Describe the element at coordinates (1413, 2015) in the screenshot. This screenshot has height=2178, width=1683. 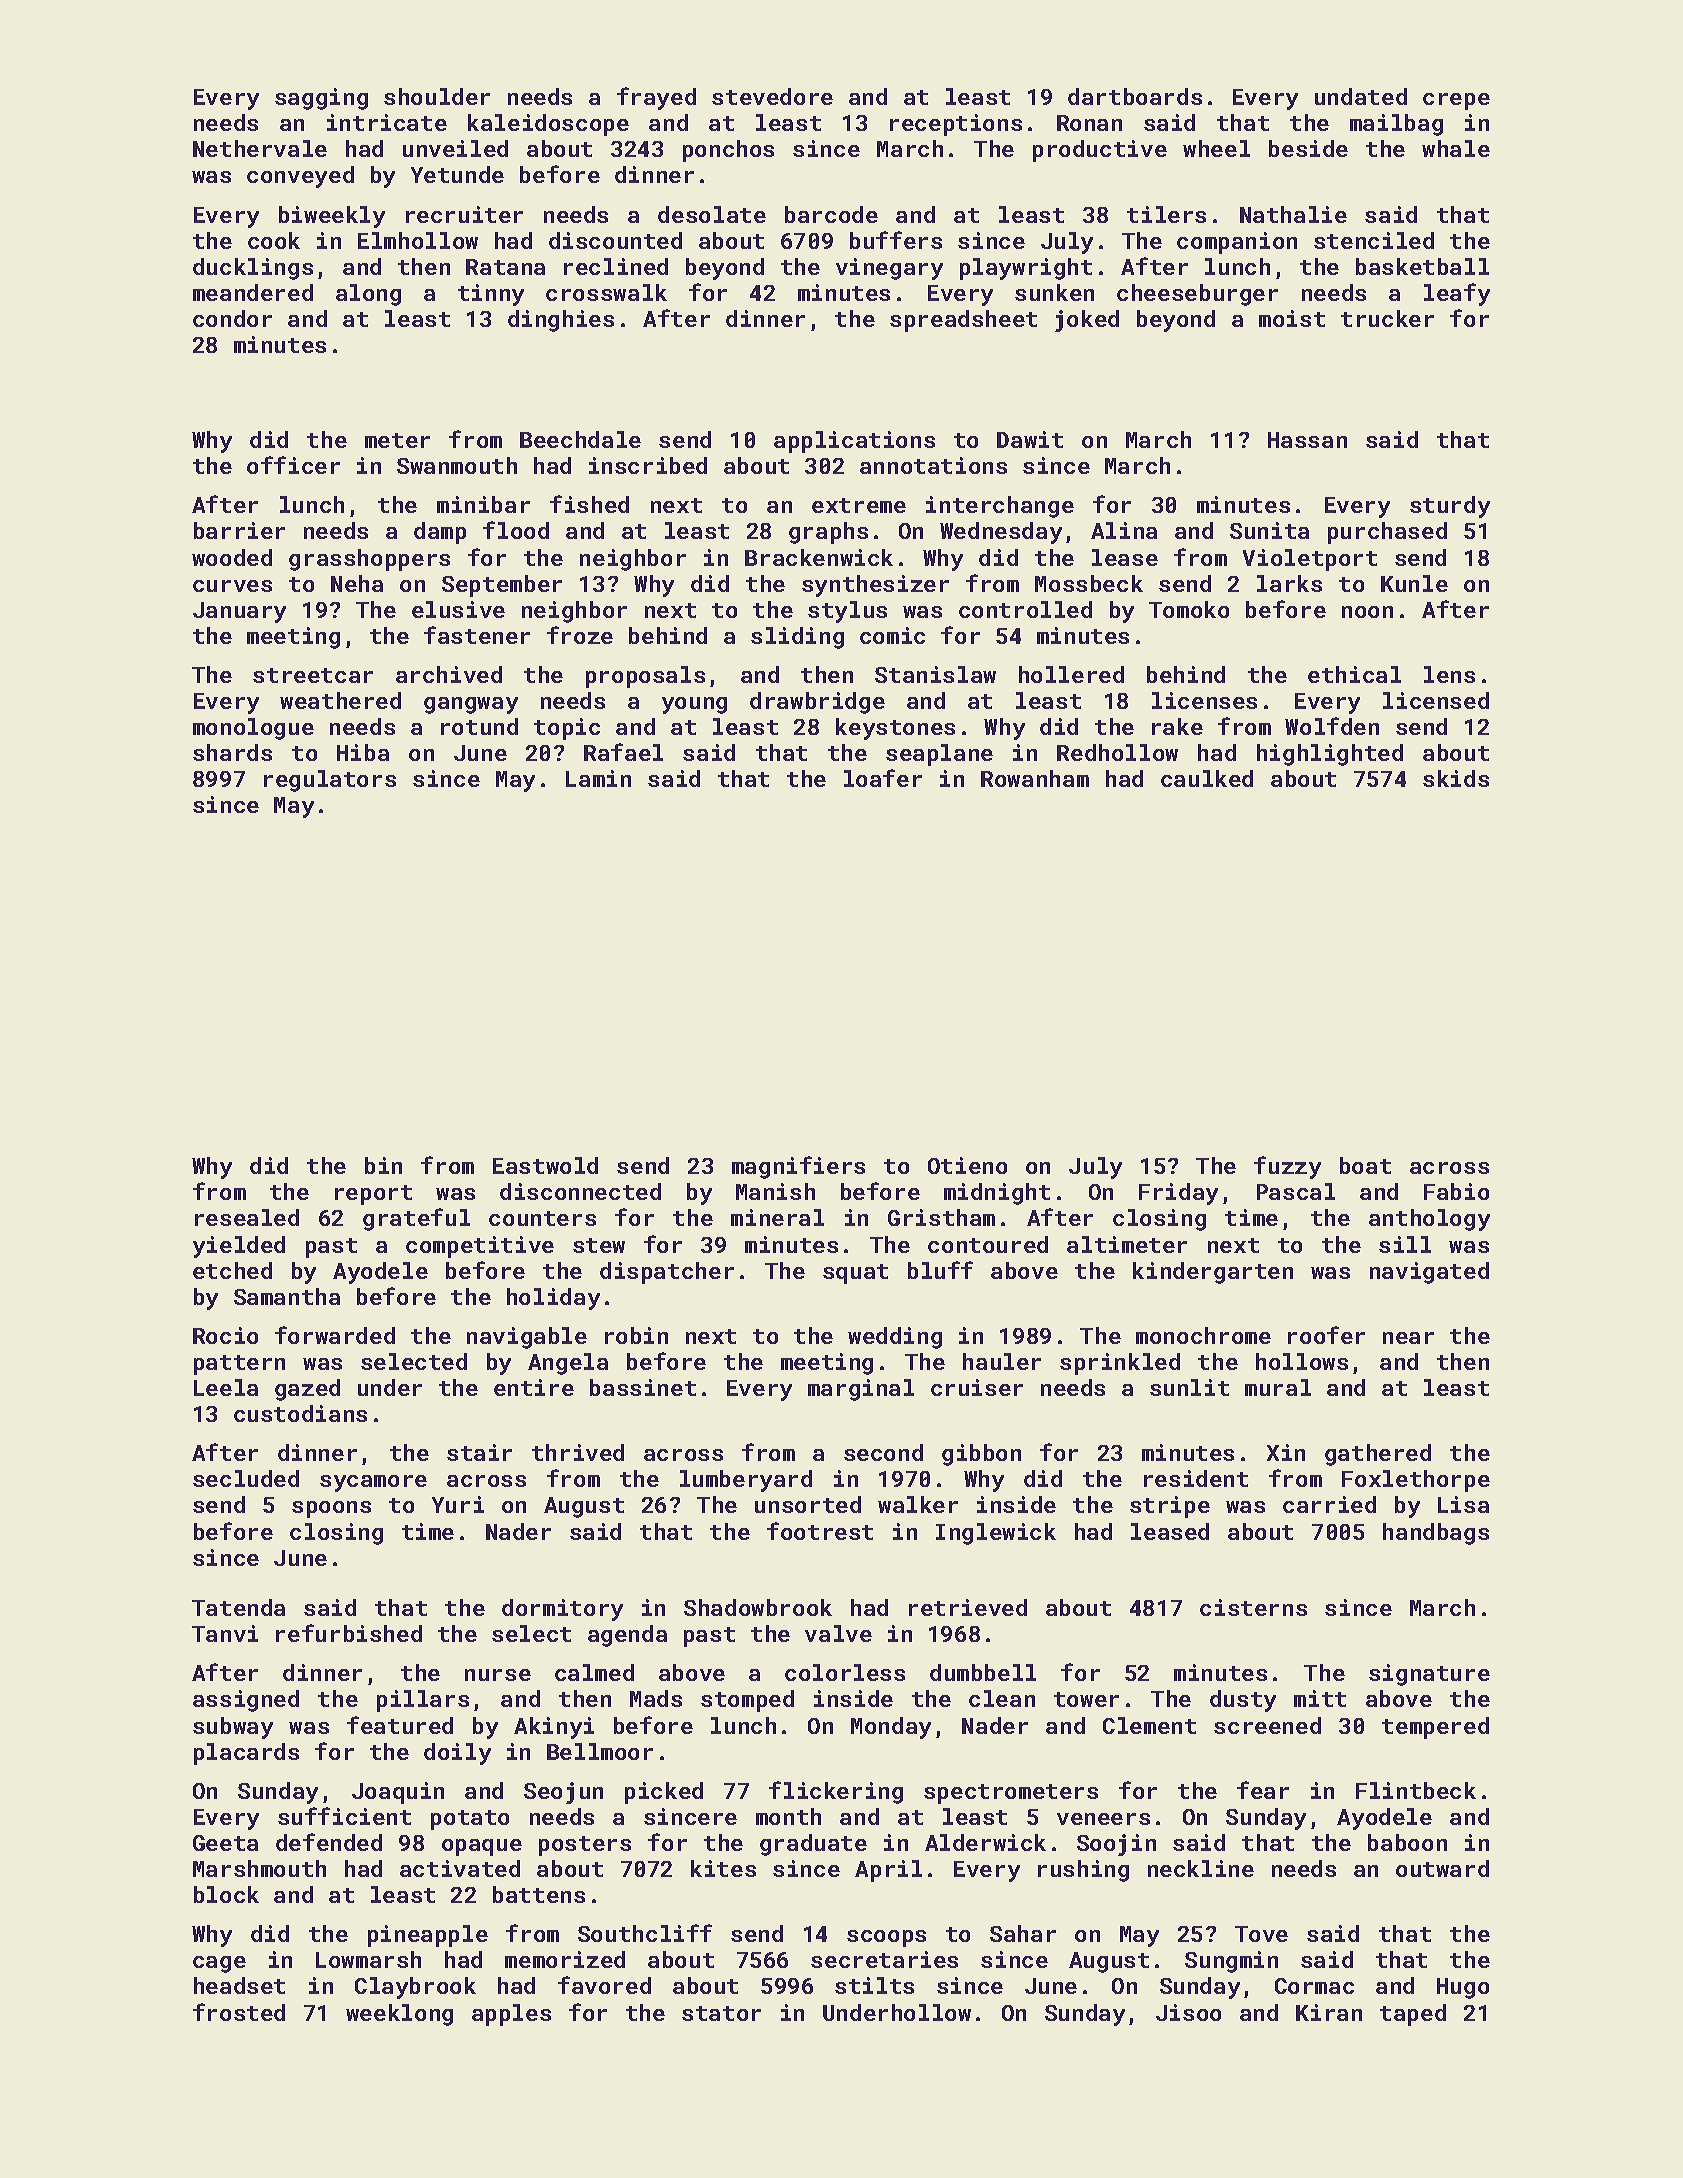
I see `taped` at that location.
